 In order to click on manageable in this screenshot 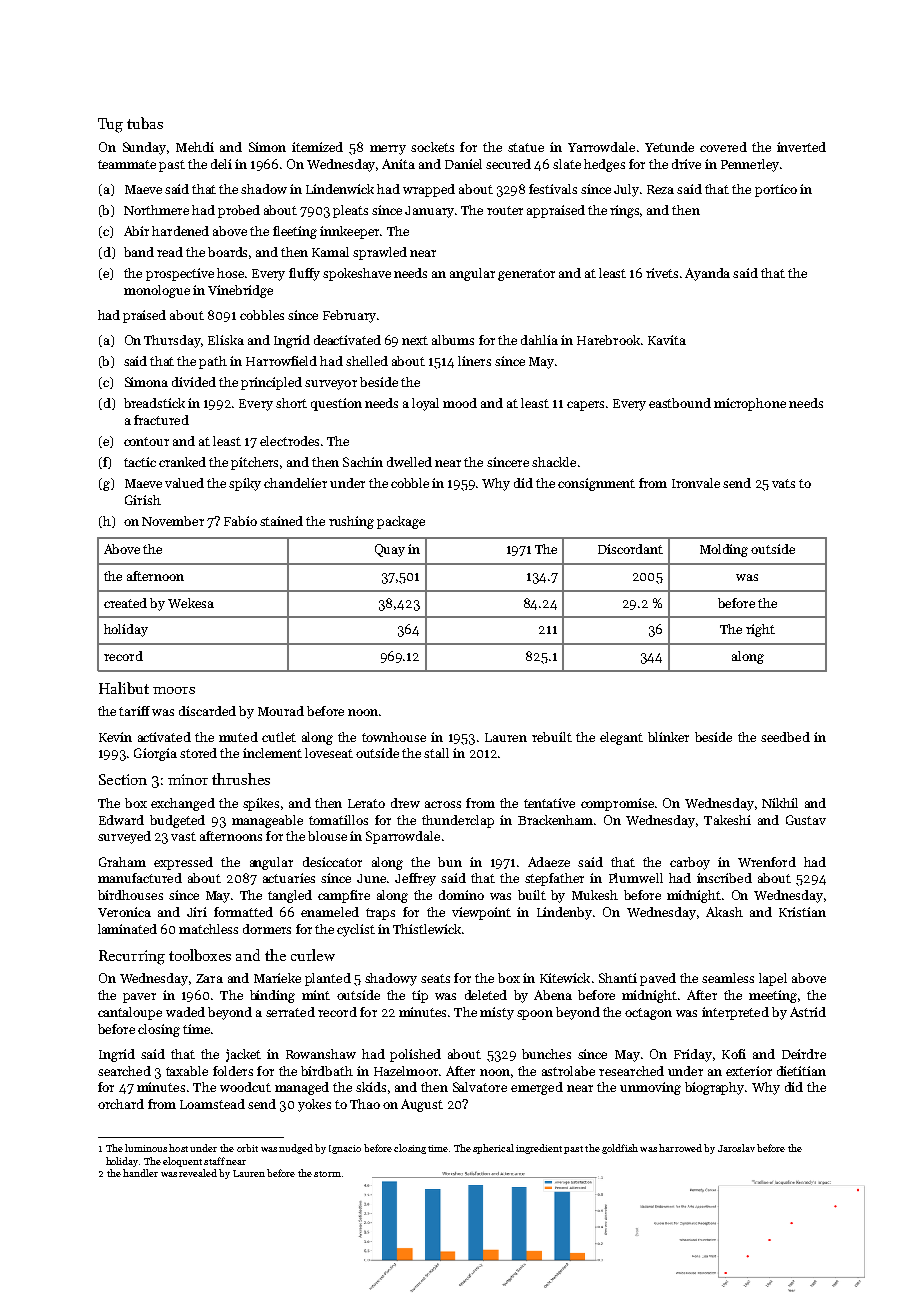, I will do `click(267, 821)`.
